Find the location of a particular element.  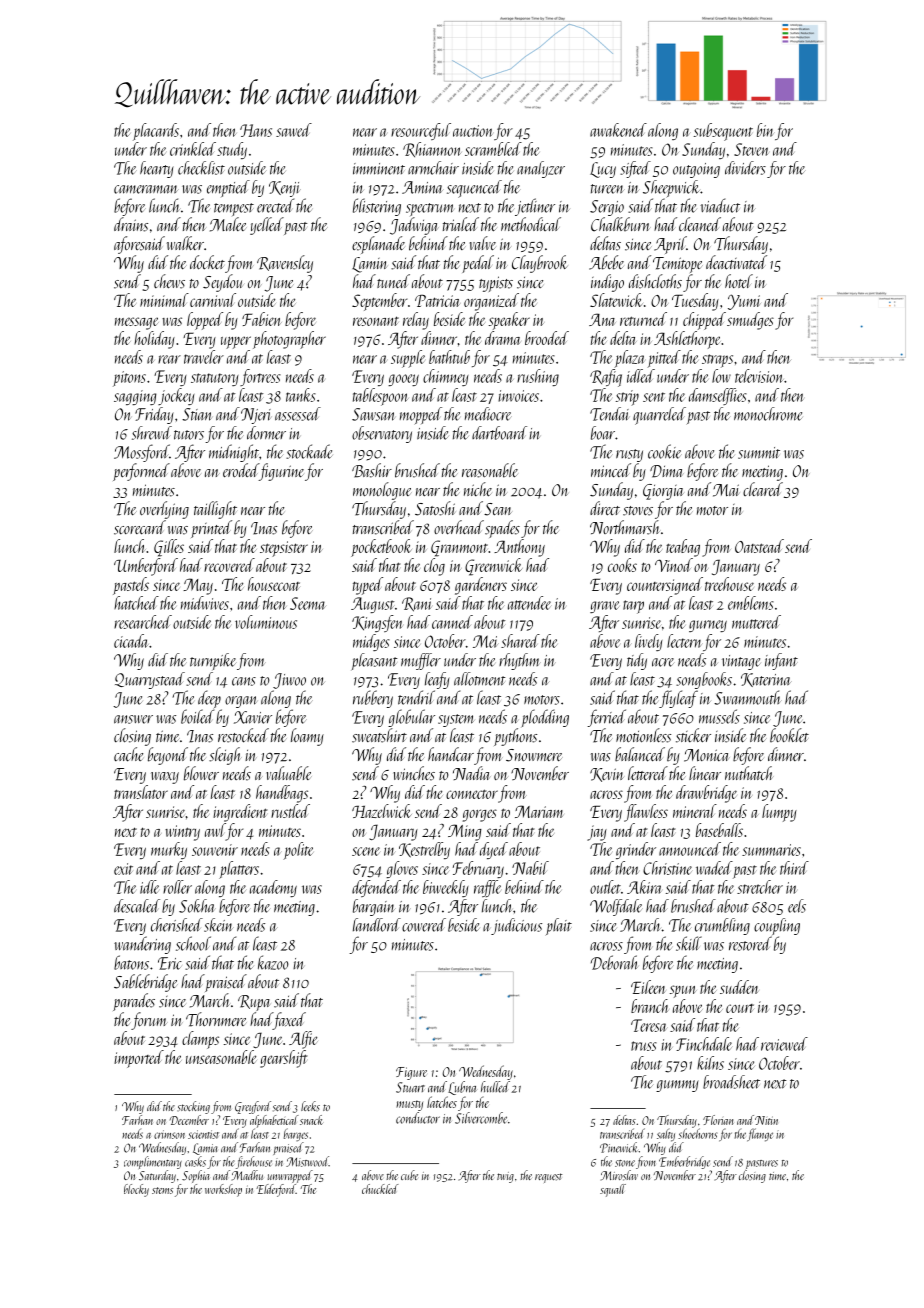

sawed is located at coordinates (294, 130).
